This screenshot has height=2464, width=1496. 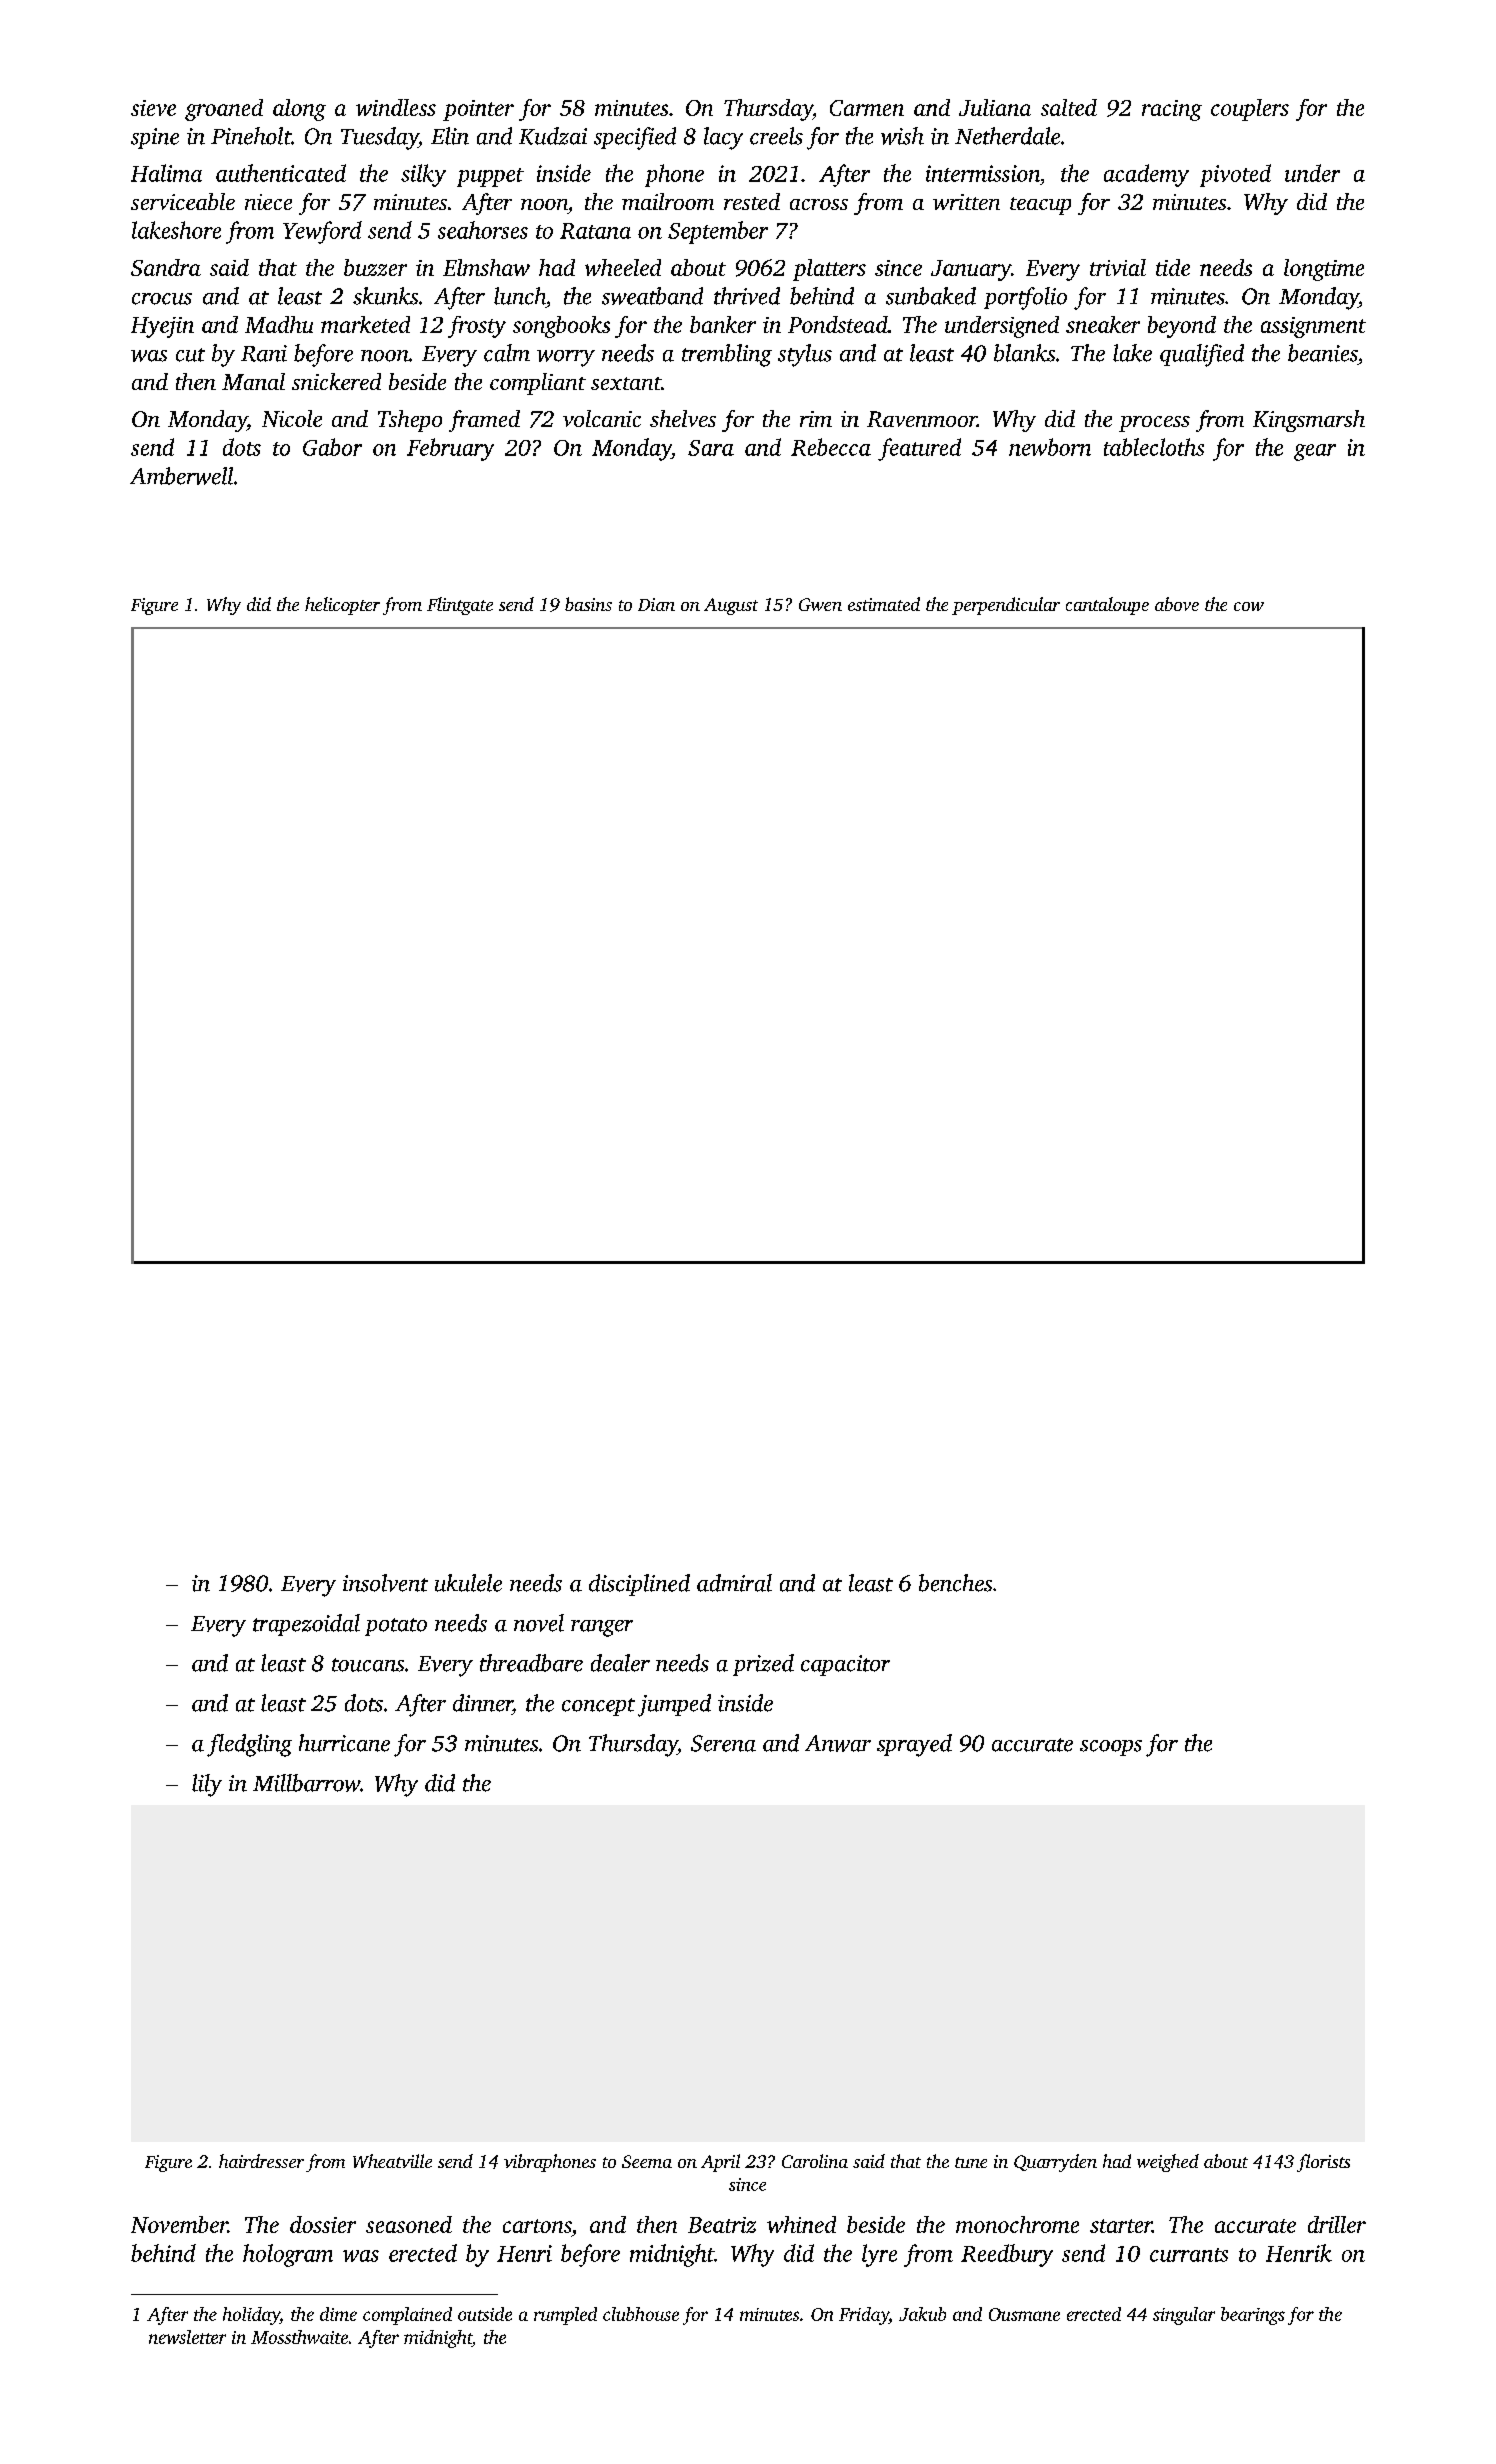 What do you see at coordinates (1253, 2316) in the screenshot?
I see `bearings` at bounding box center [1253, 2316].
